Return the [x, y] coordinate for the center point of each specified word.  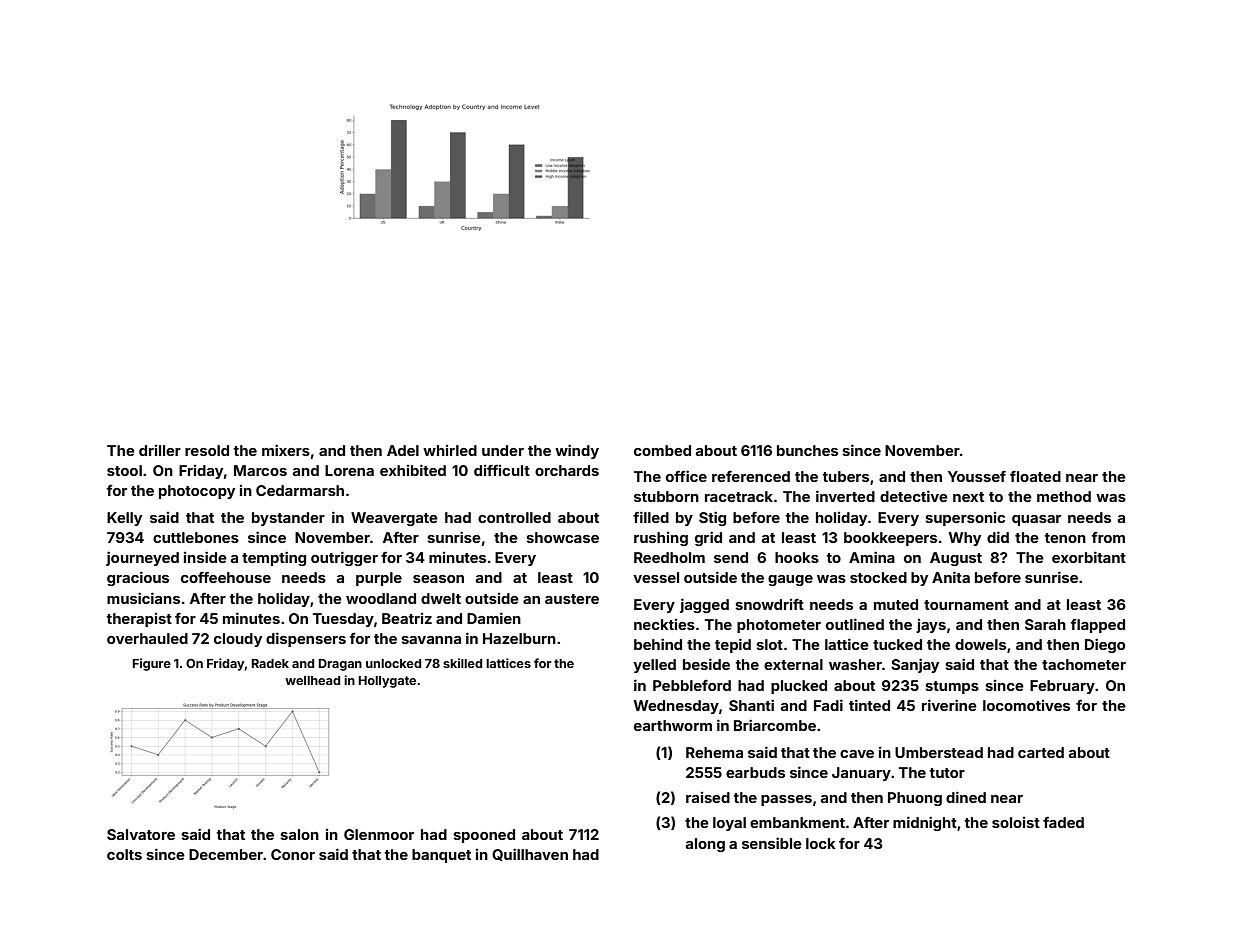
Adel [403, 450]
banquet [441, 856]
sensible [772, 843]
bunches [807, 450]
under [503, 450]
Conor [293, 854]
